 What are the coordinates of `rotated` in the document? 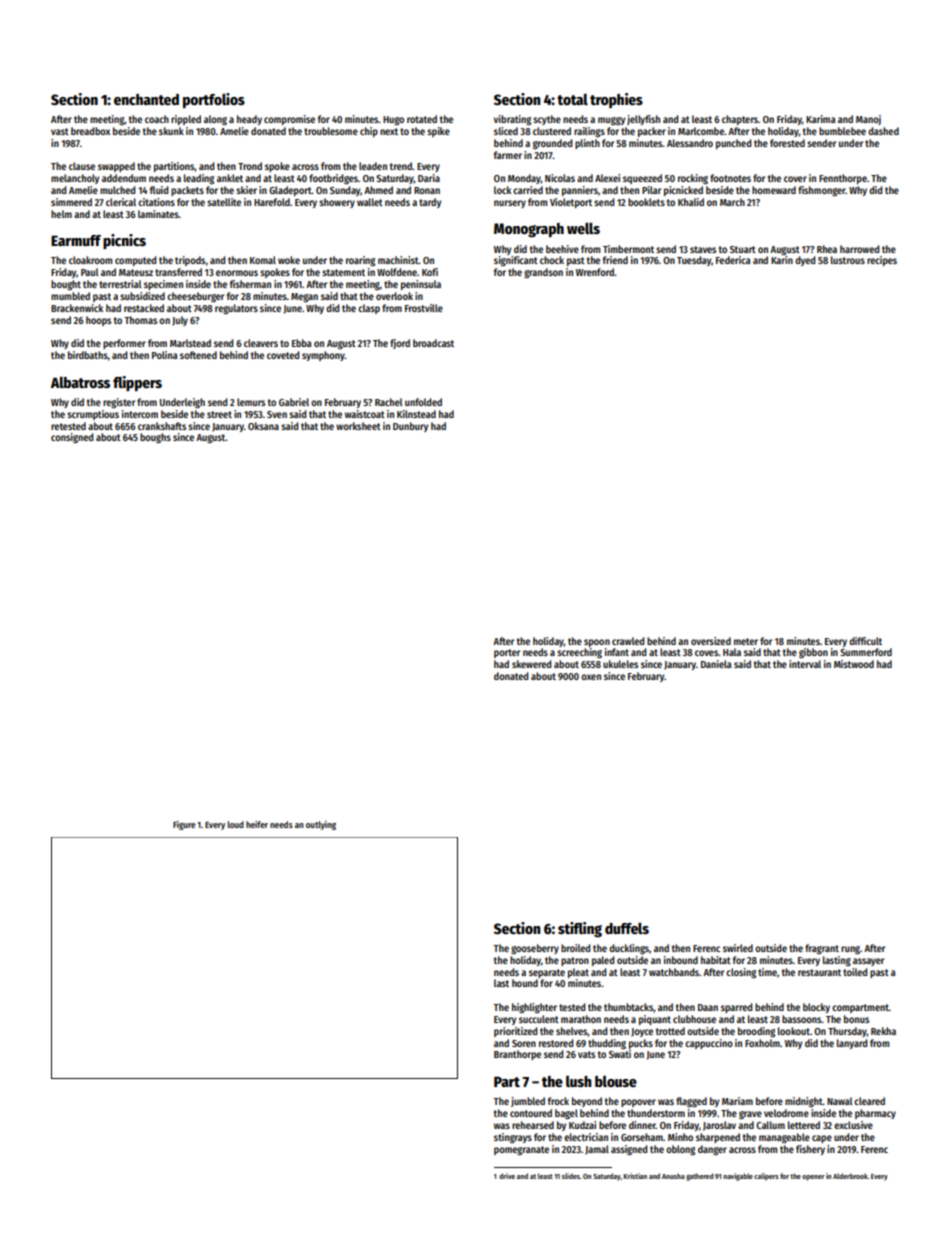 It's located at (422, 119).
